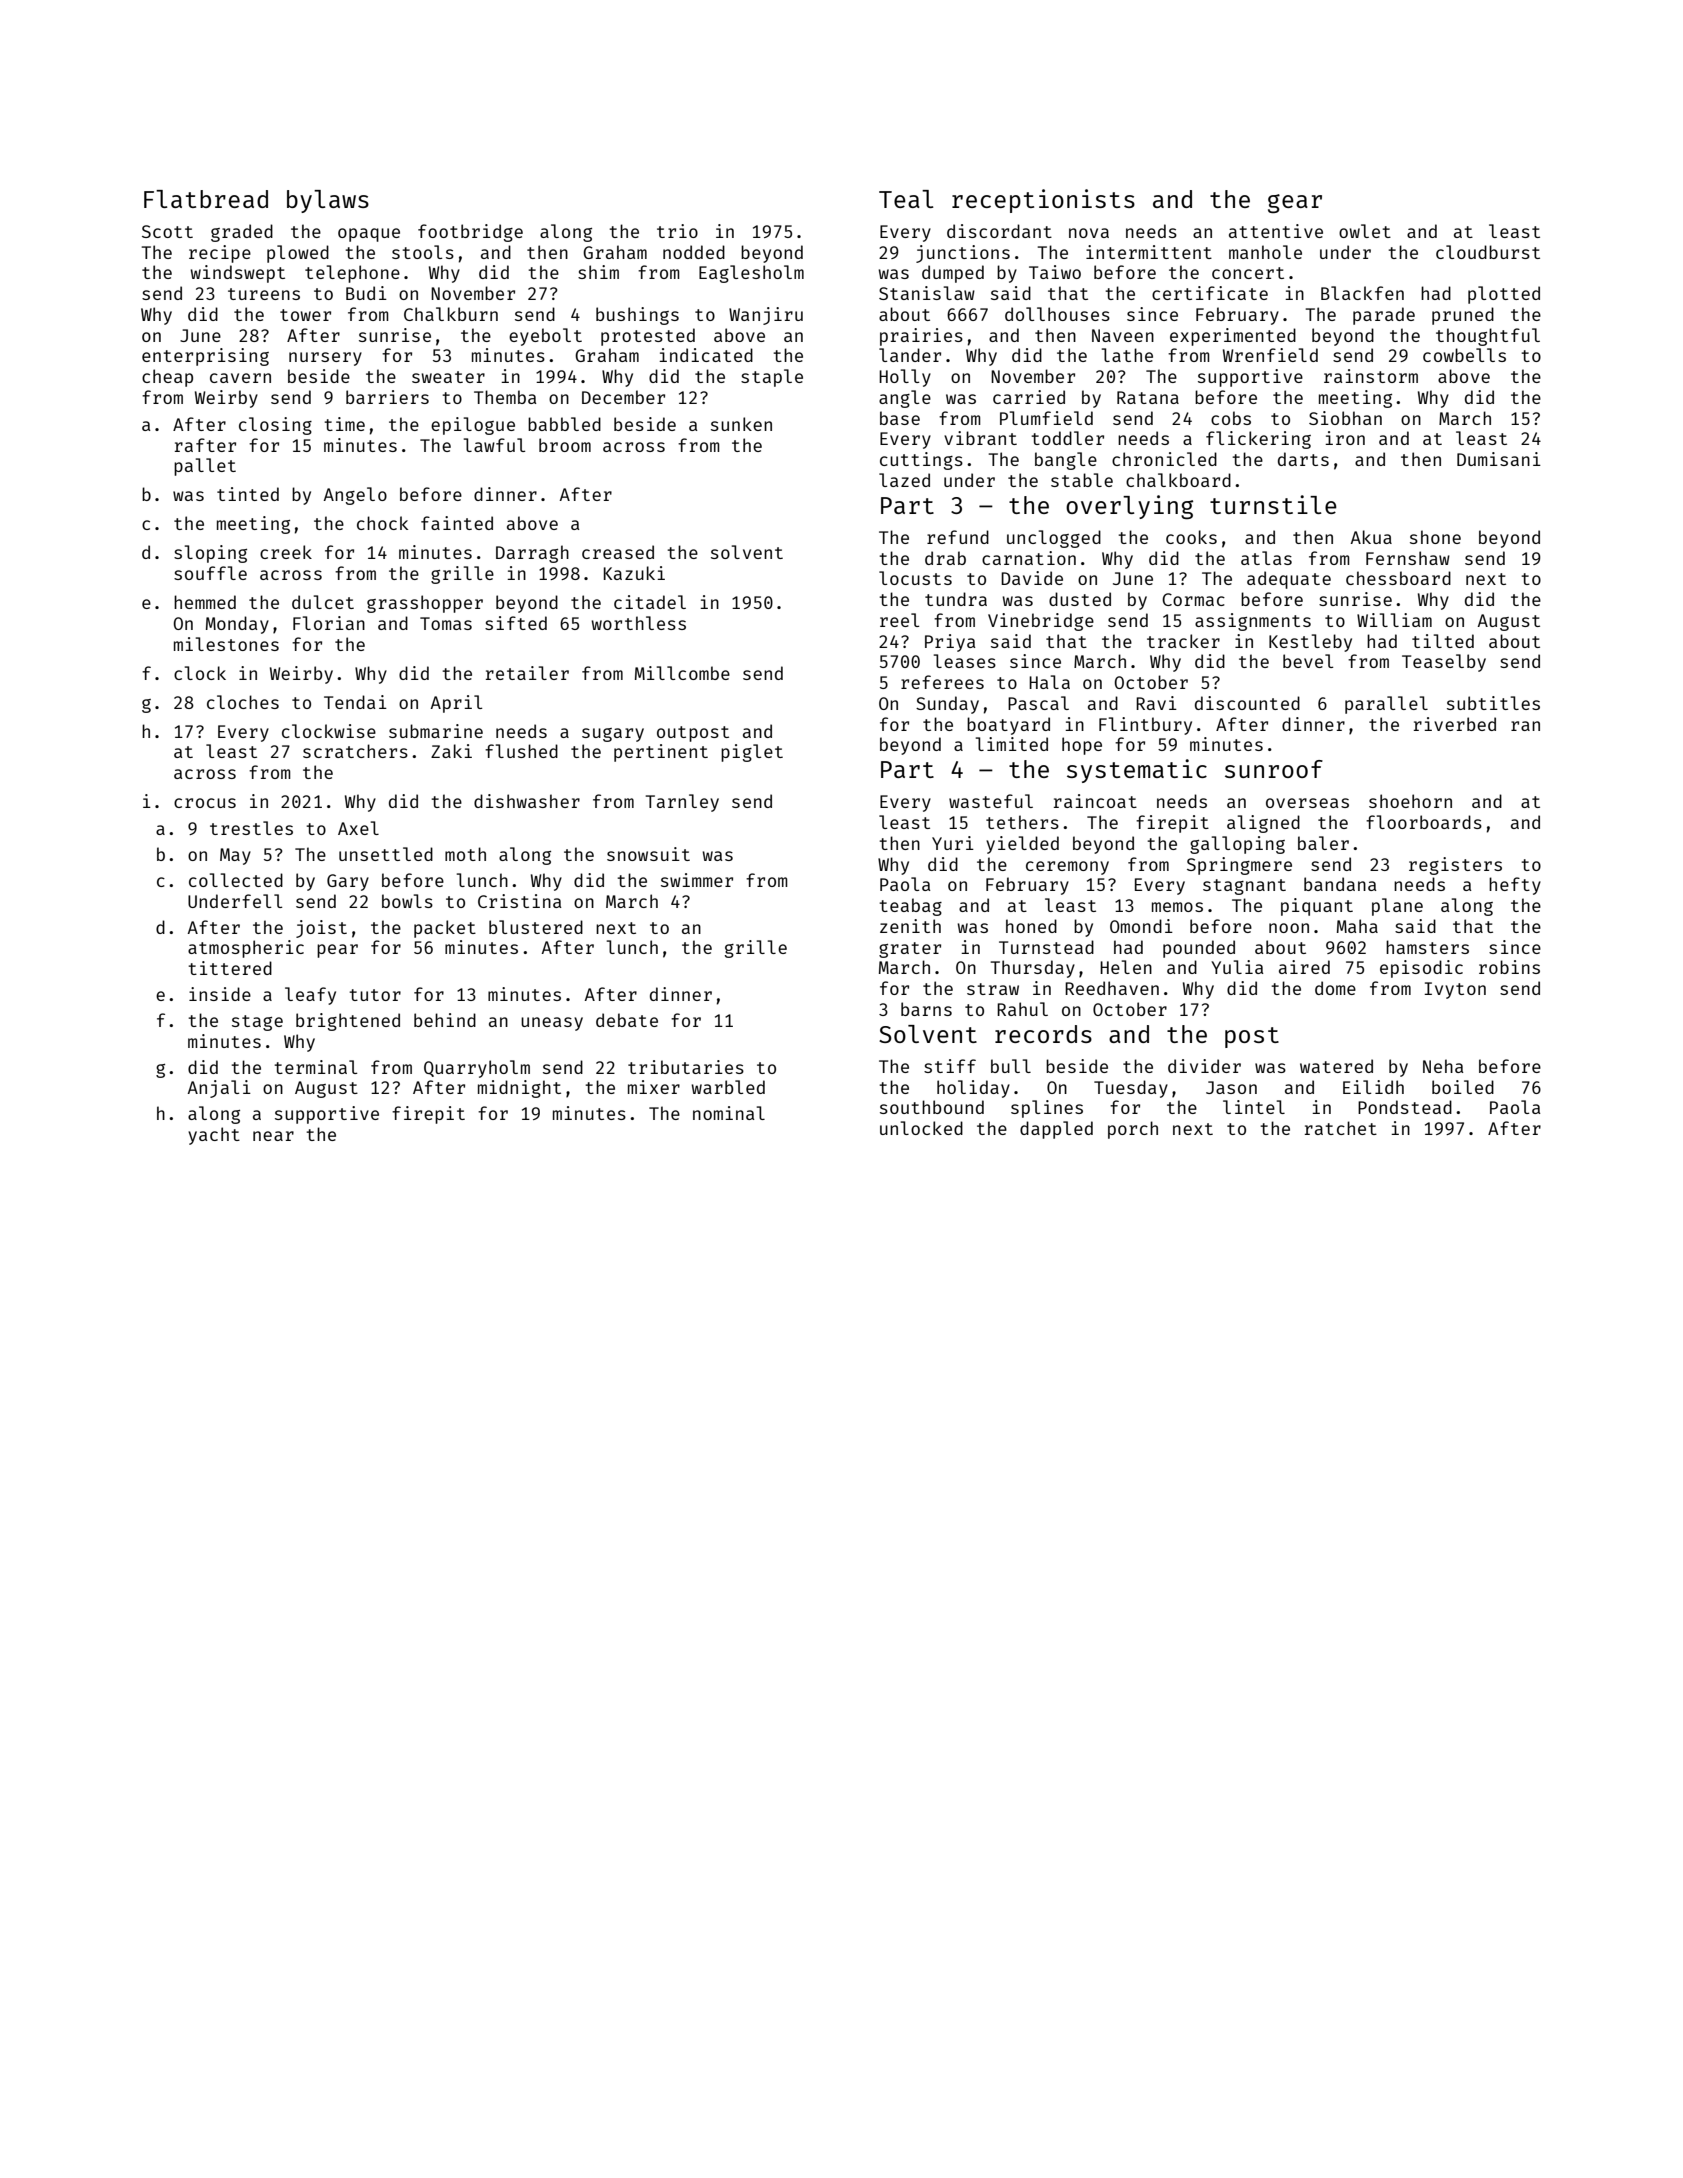 The image size is (1683, 2178). What do you see at coordinates (618, 552) in the document?
I see `creased` at bounding box center [618, 552].
